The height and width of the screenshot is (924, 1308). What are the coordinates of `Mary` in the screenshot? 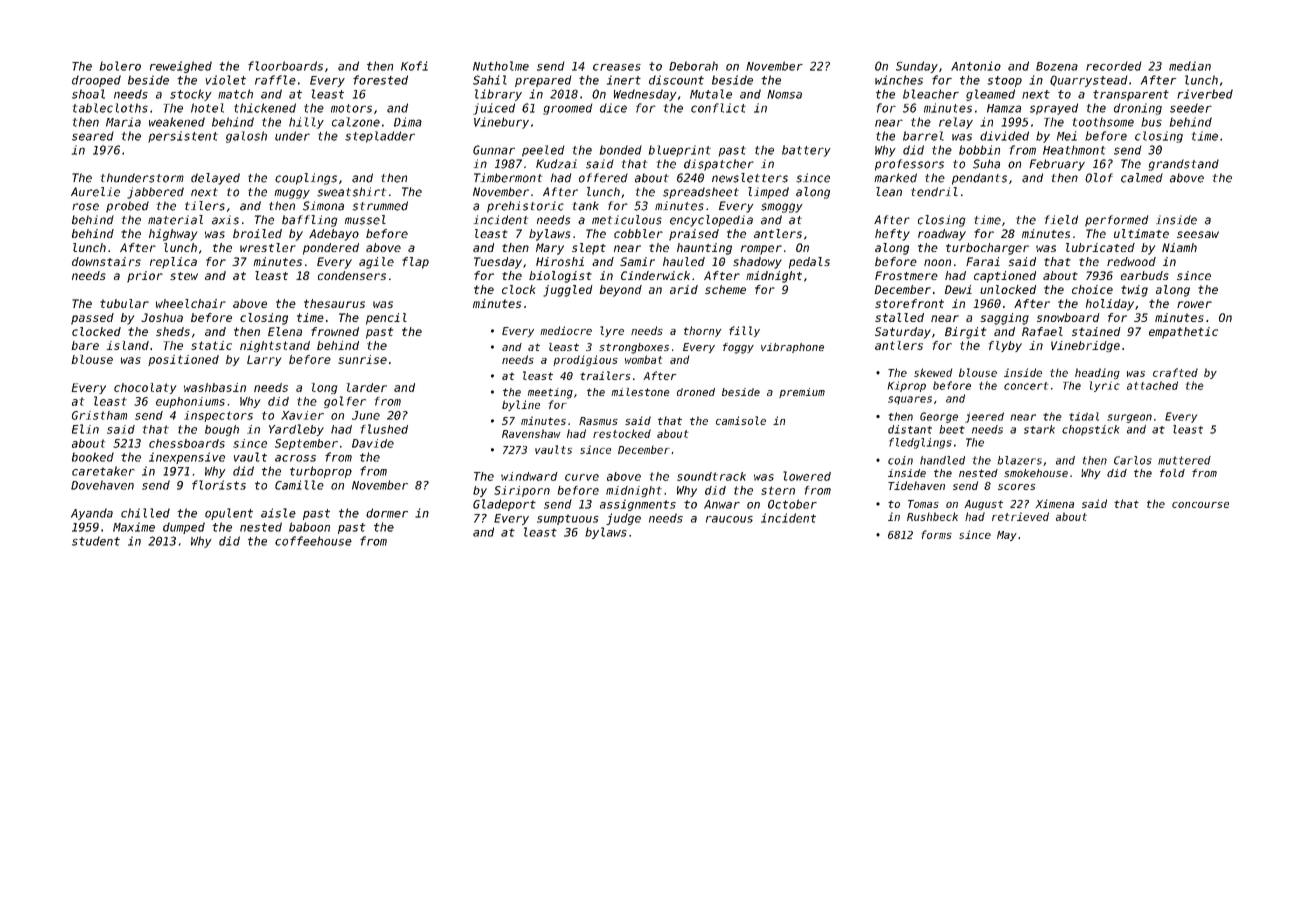 It's located at (550, 249).
